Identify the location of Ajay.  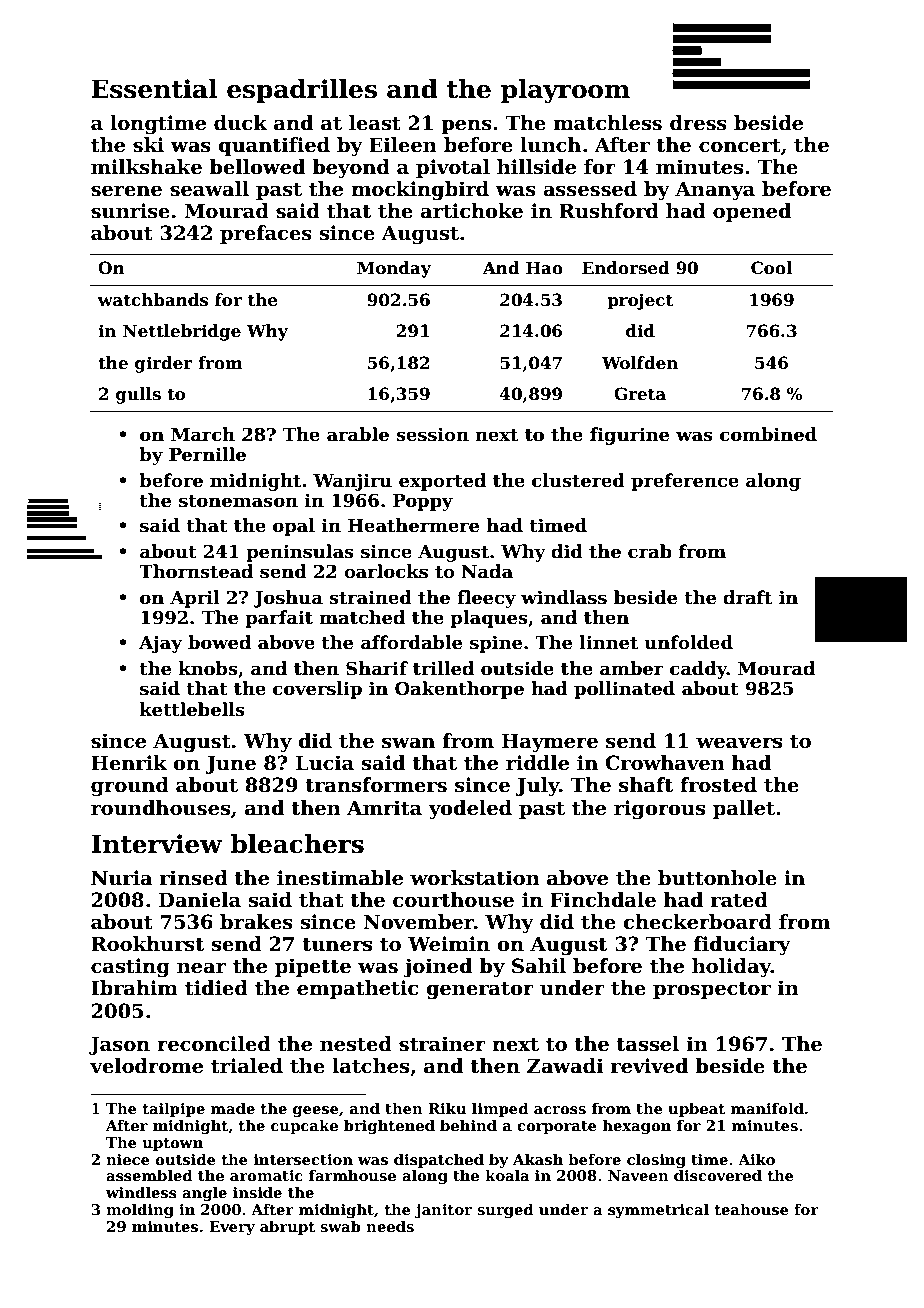
(160, 644).
